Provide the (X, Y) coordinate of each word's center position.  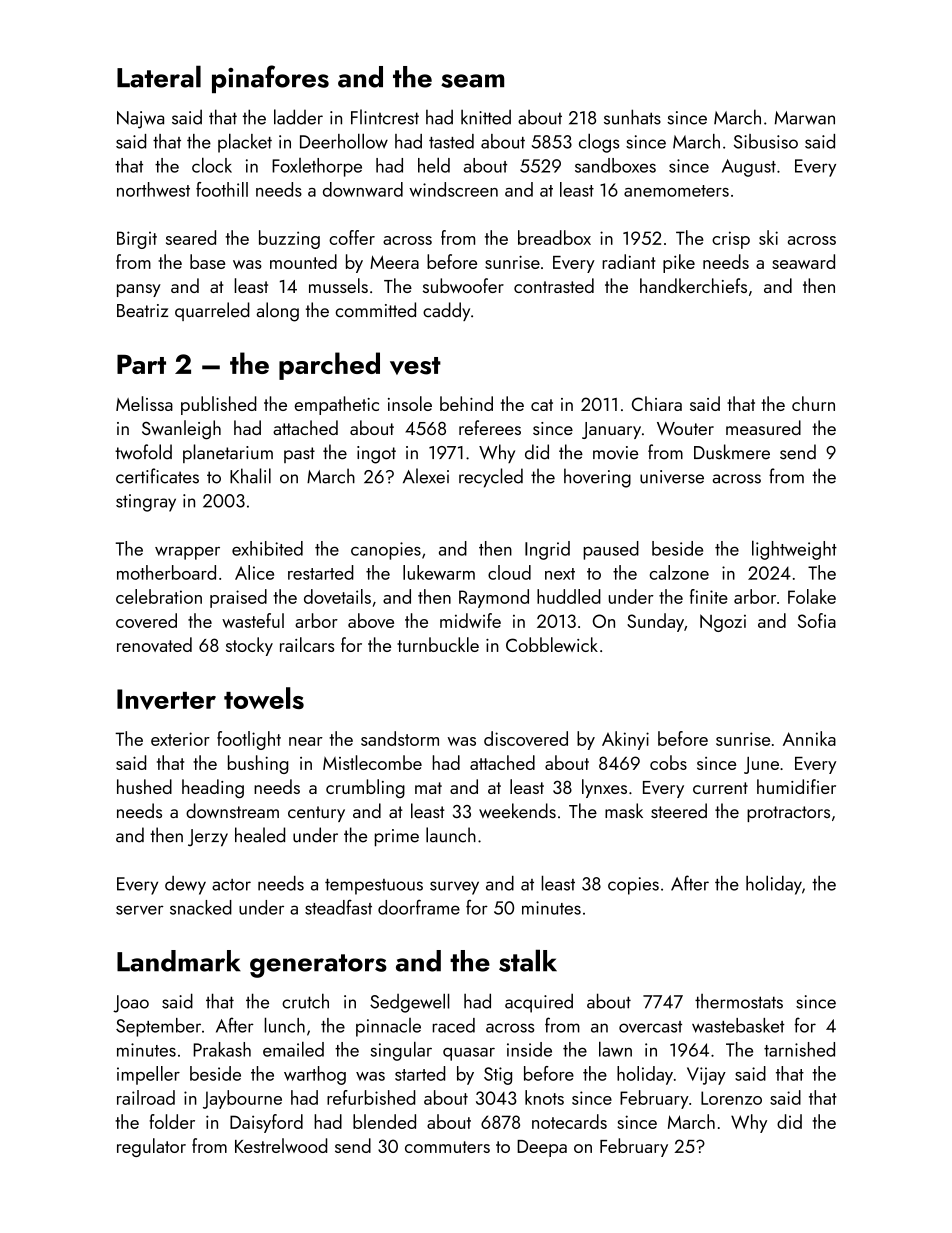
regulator (151, 1147)
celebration (159, 596)
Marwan (805, 118)
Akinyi (625, 740)
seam (472, 81)
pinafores (270, 79)
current (720, 788)
